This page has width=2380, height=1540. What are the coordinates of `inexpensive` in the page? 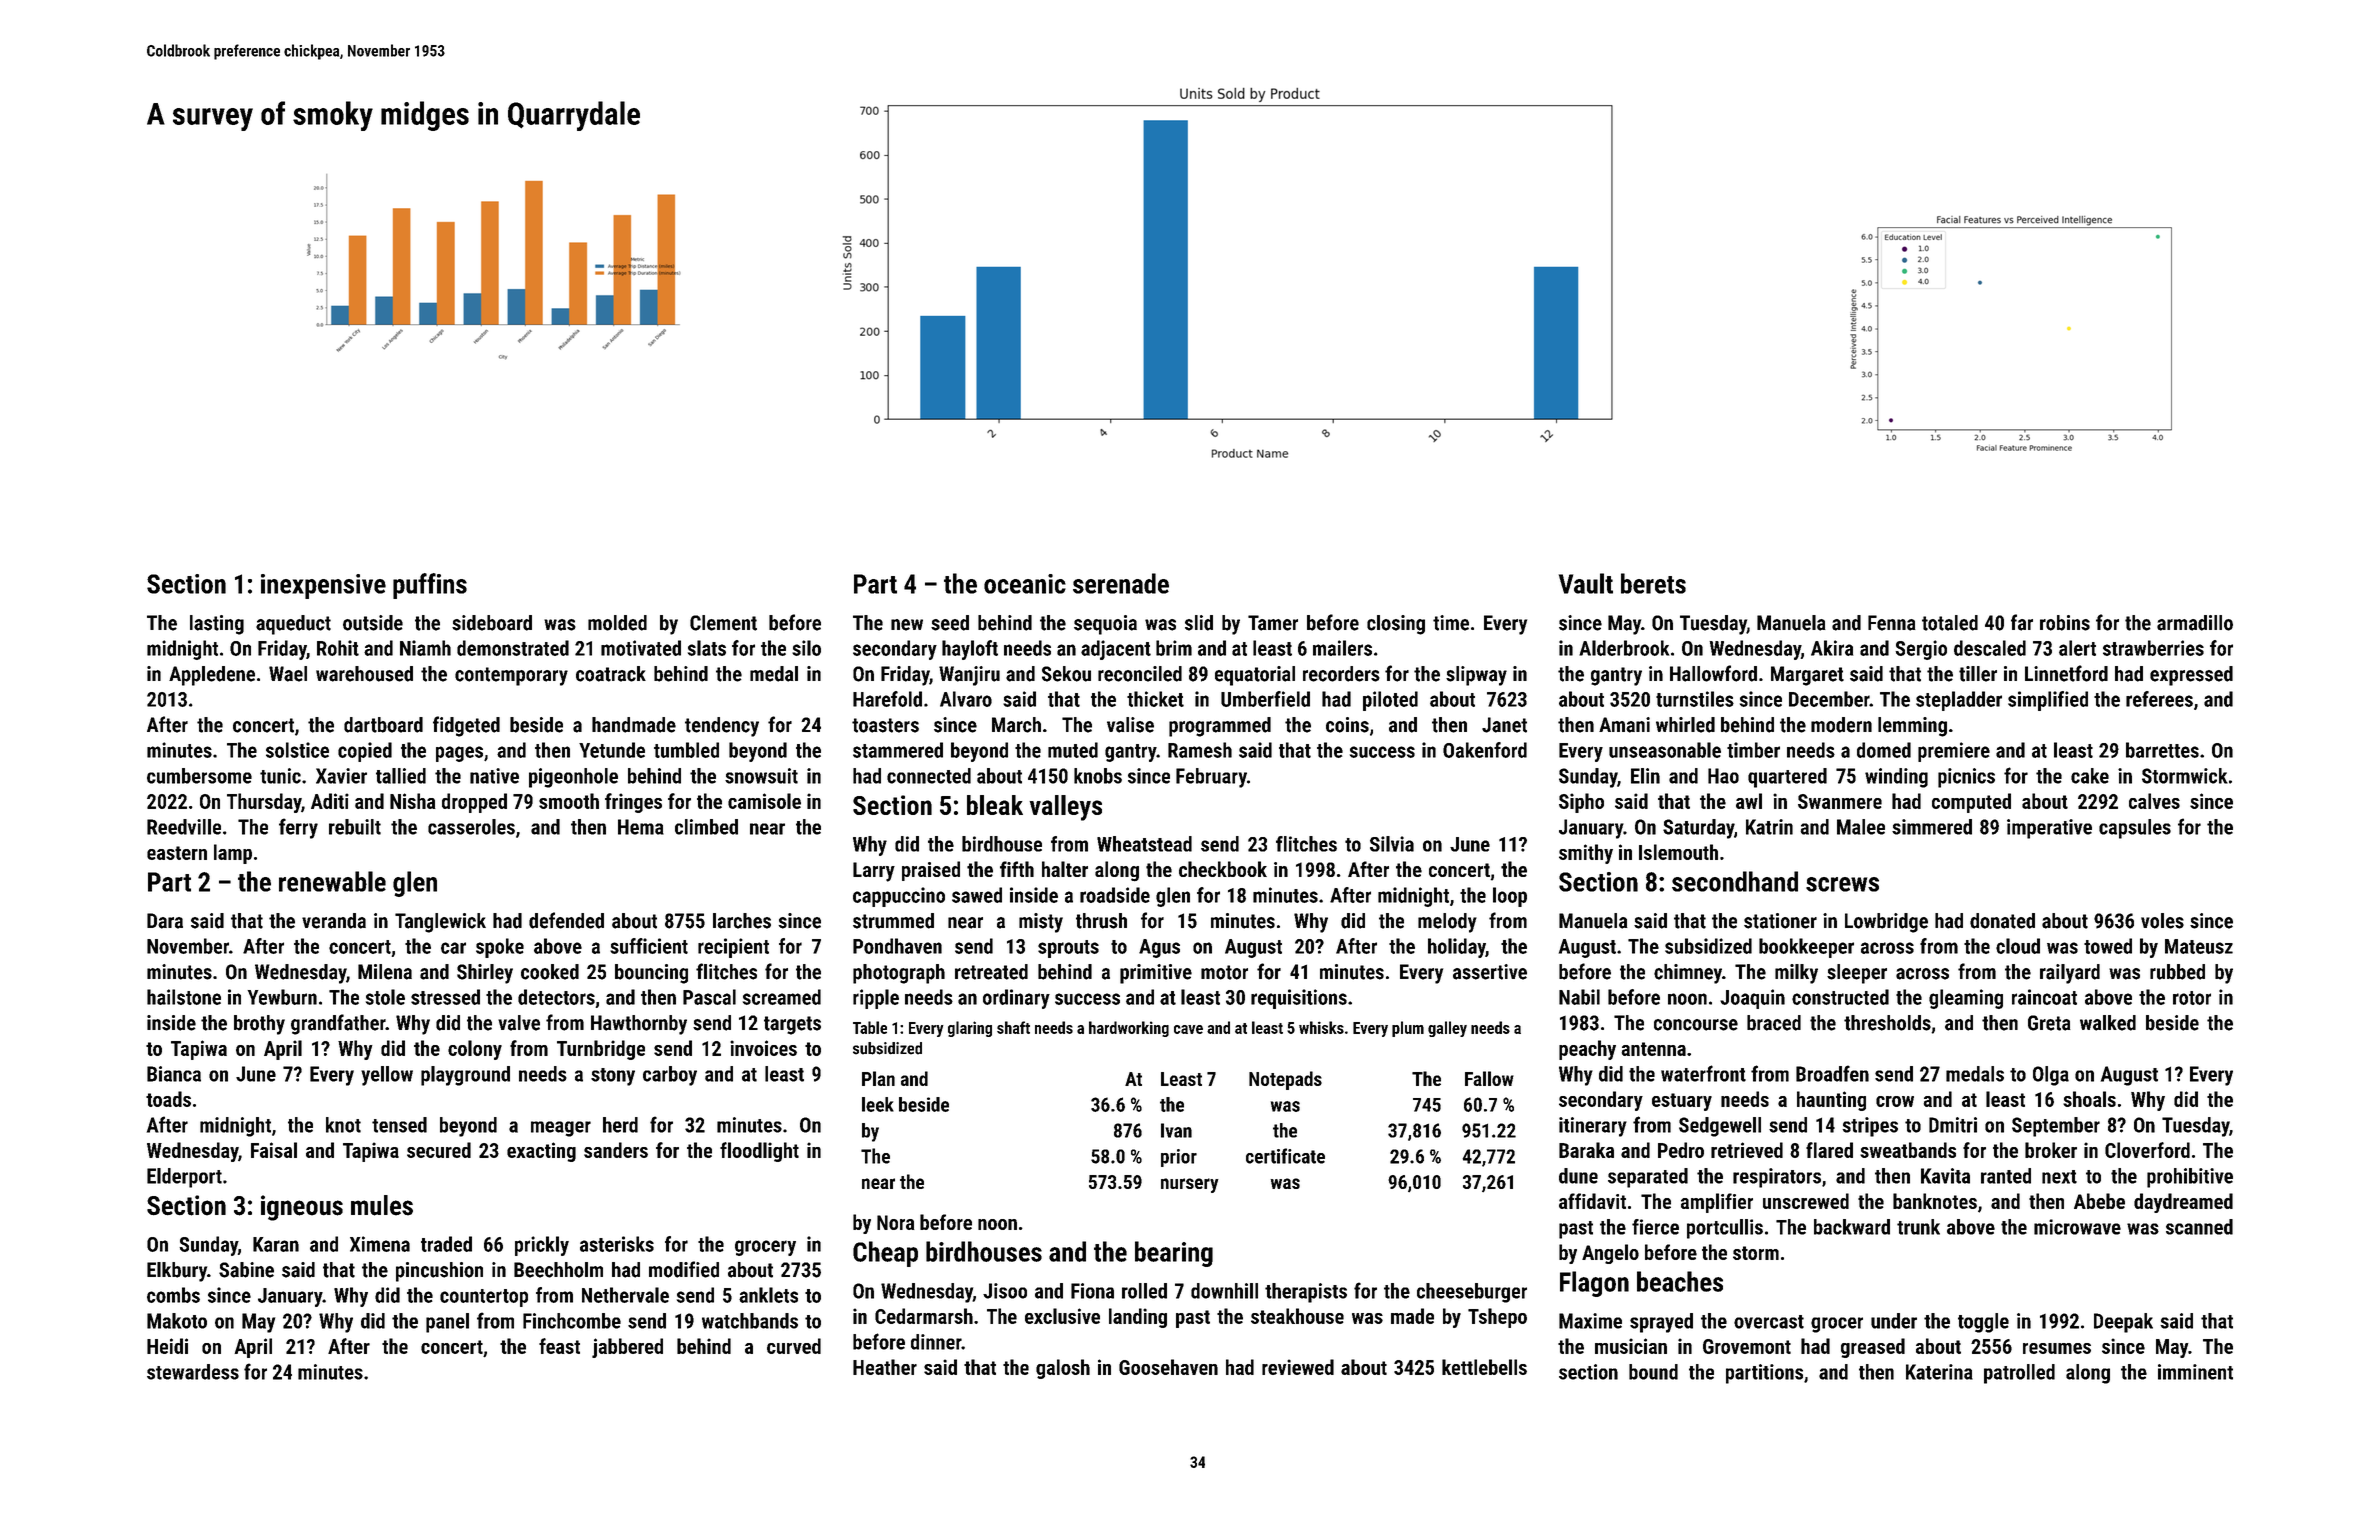 It's located at (323, 586).
